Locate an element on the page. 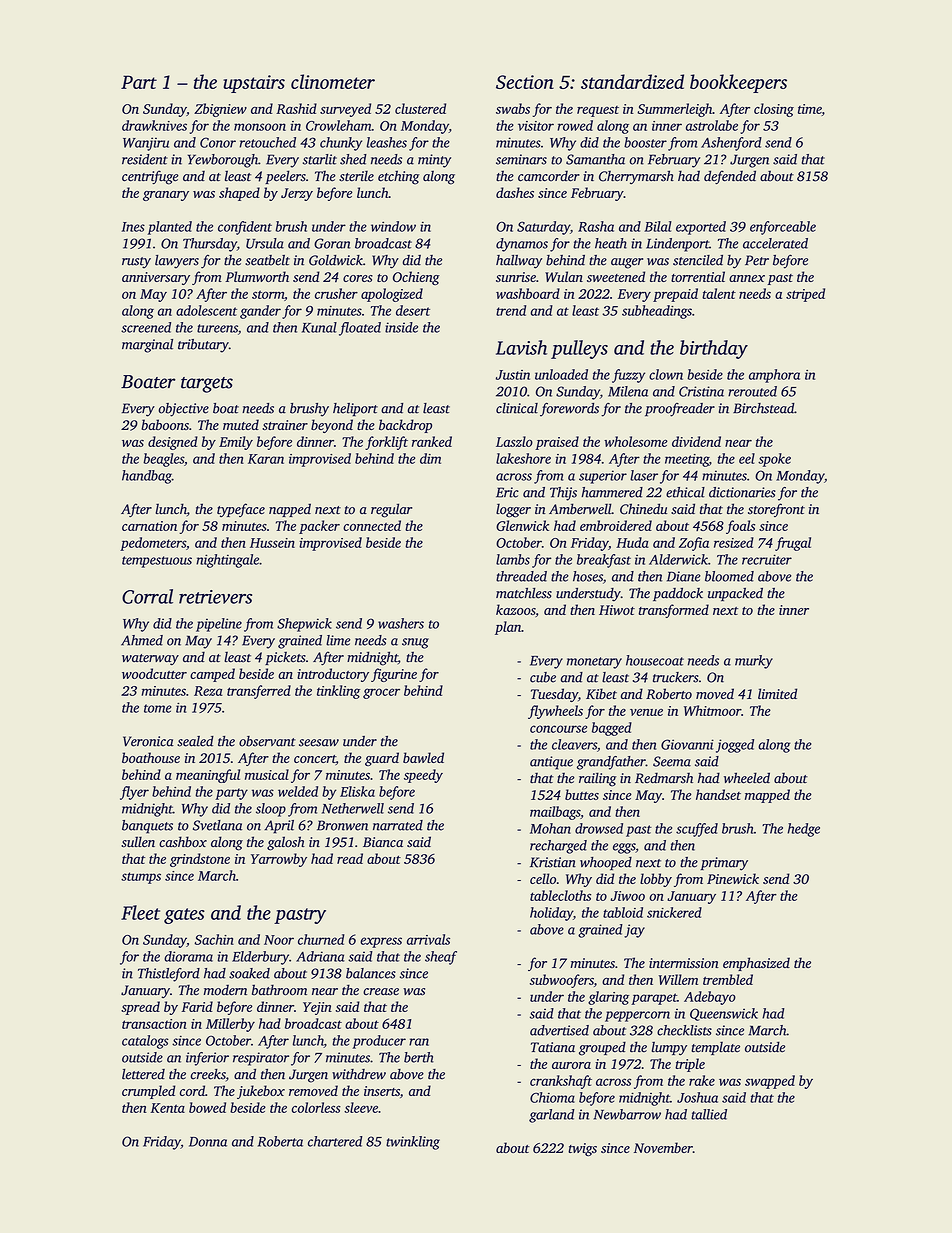 Image resolution: width=952 pixels, height=1233 pixels. Tuesday is located at coordinates (554, 695).
